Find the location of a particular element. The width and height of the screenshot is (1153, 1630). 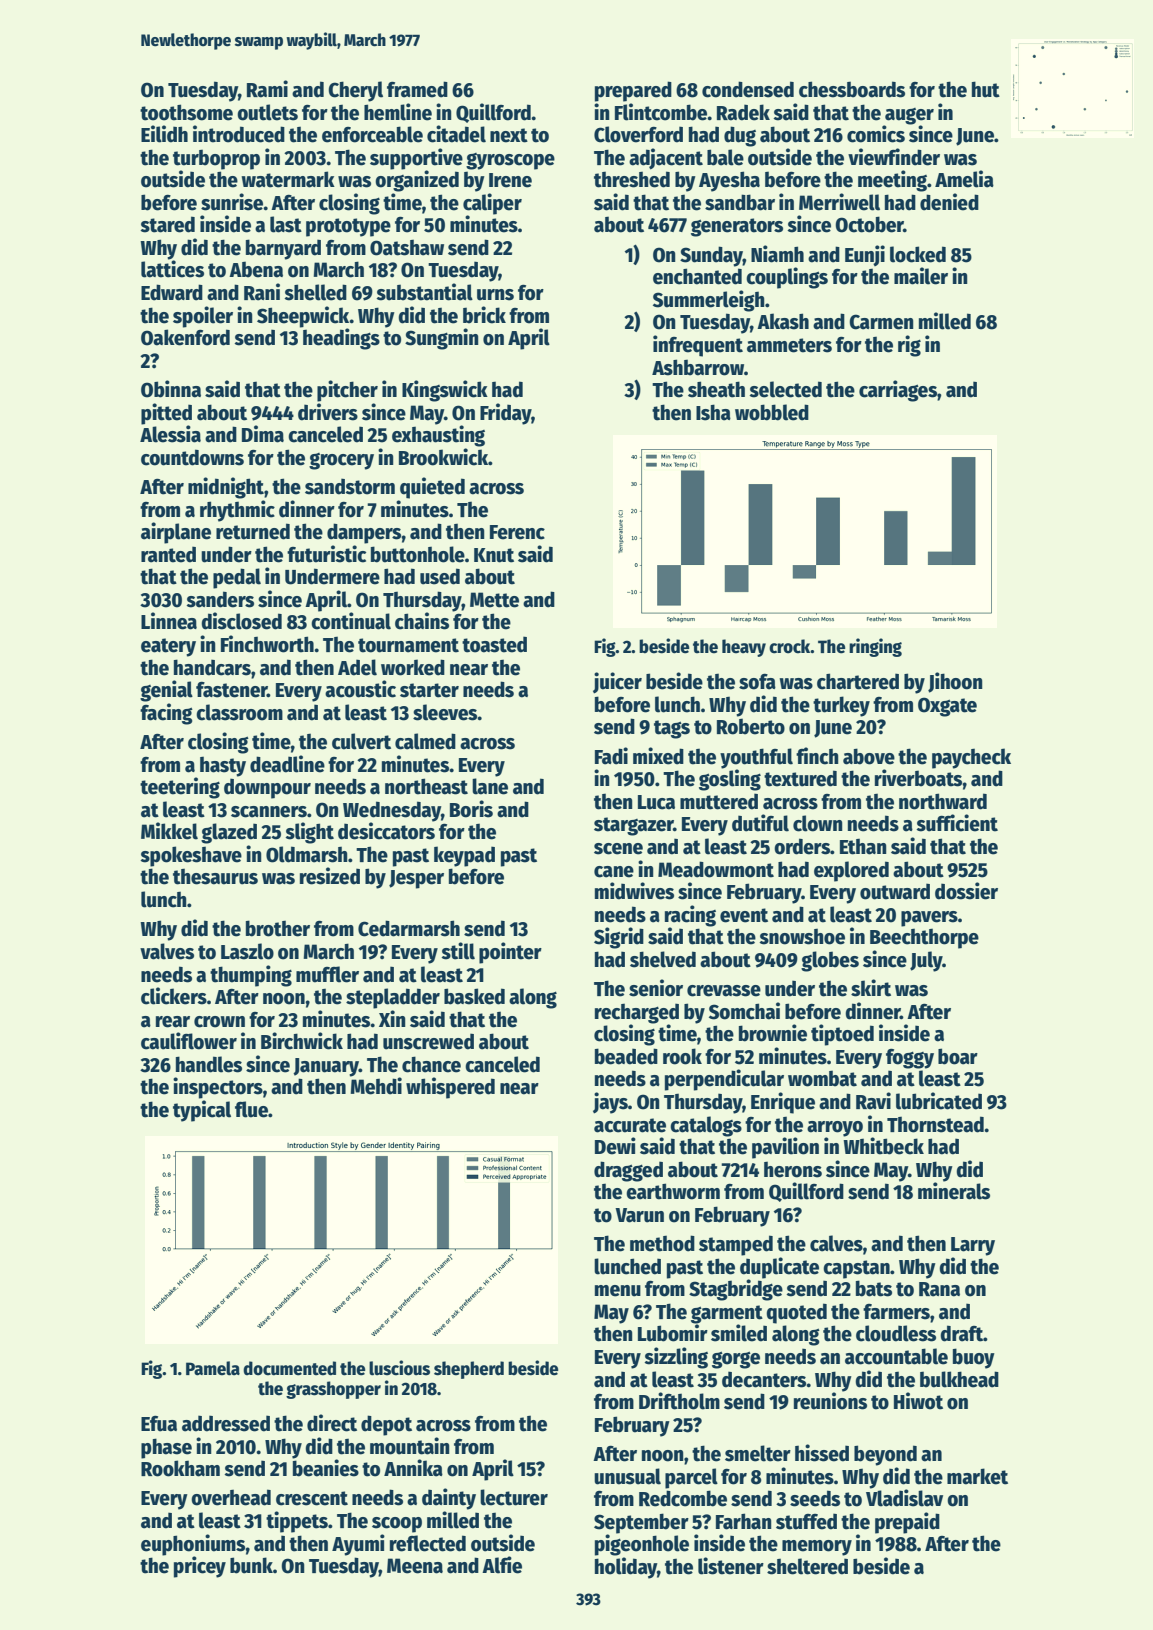

Meena is located at coordinates (415, 1566).
